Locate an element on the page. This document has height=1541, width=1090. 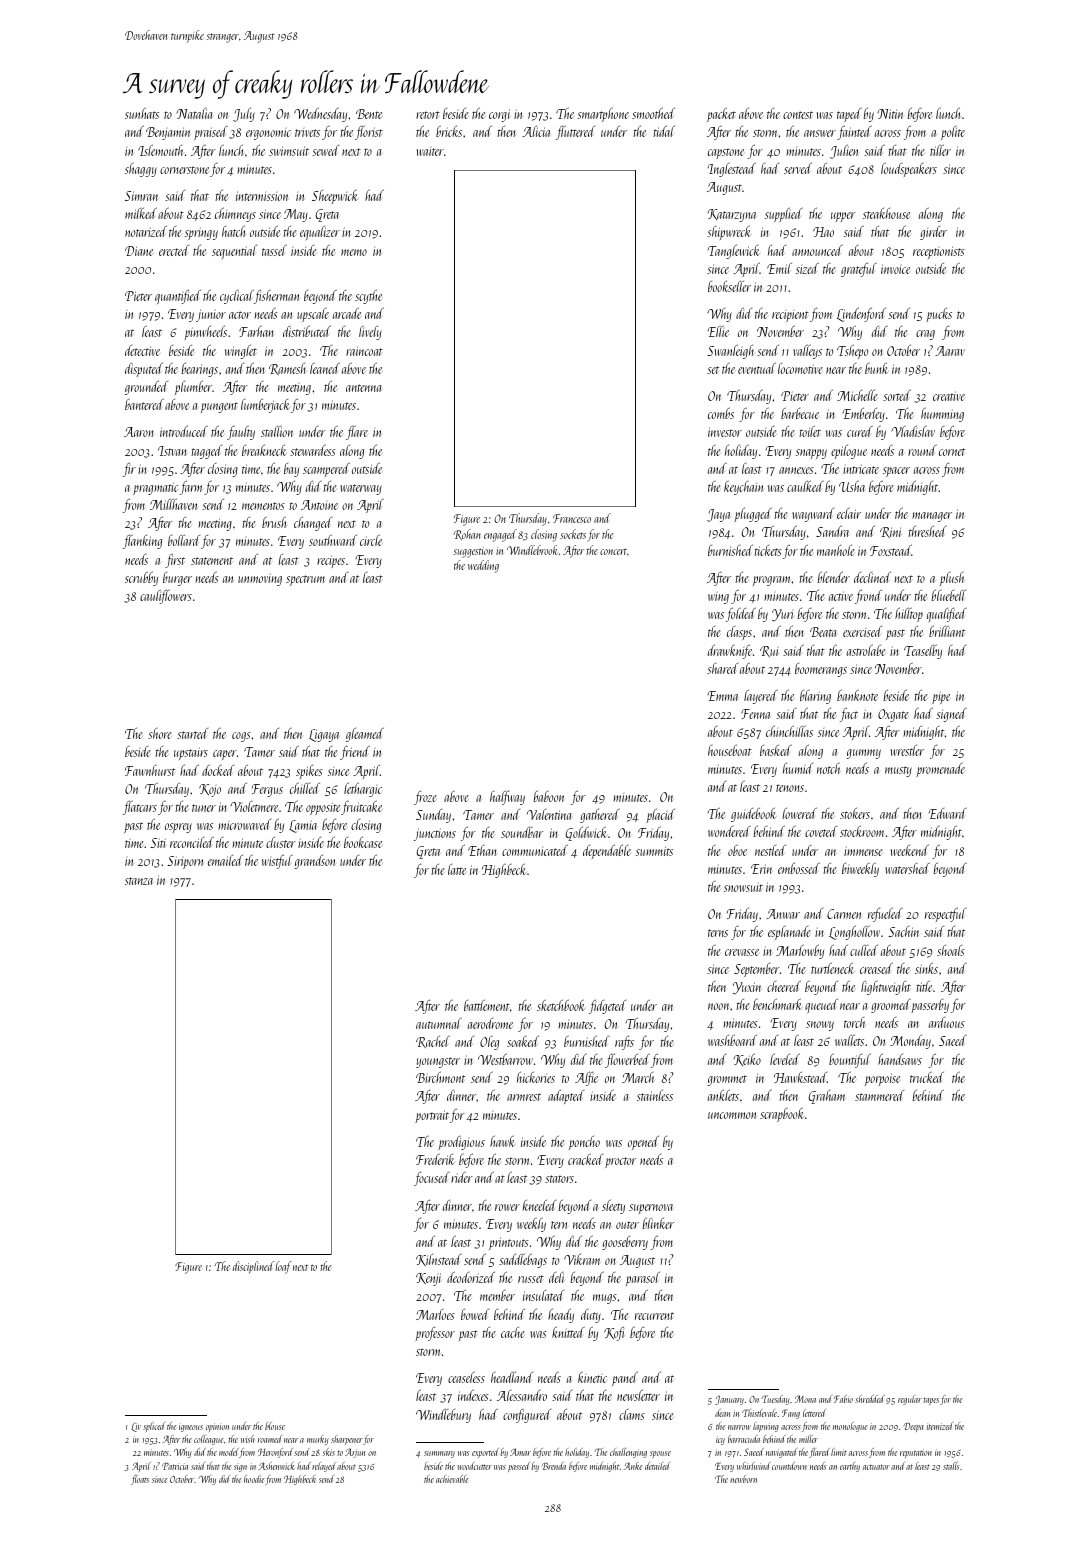
sunhats is located at coordinates (142, 113).
